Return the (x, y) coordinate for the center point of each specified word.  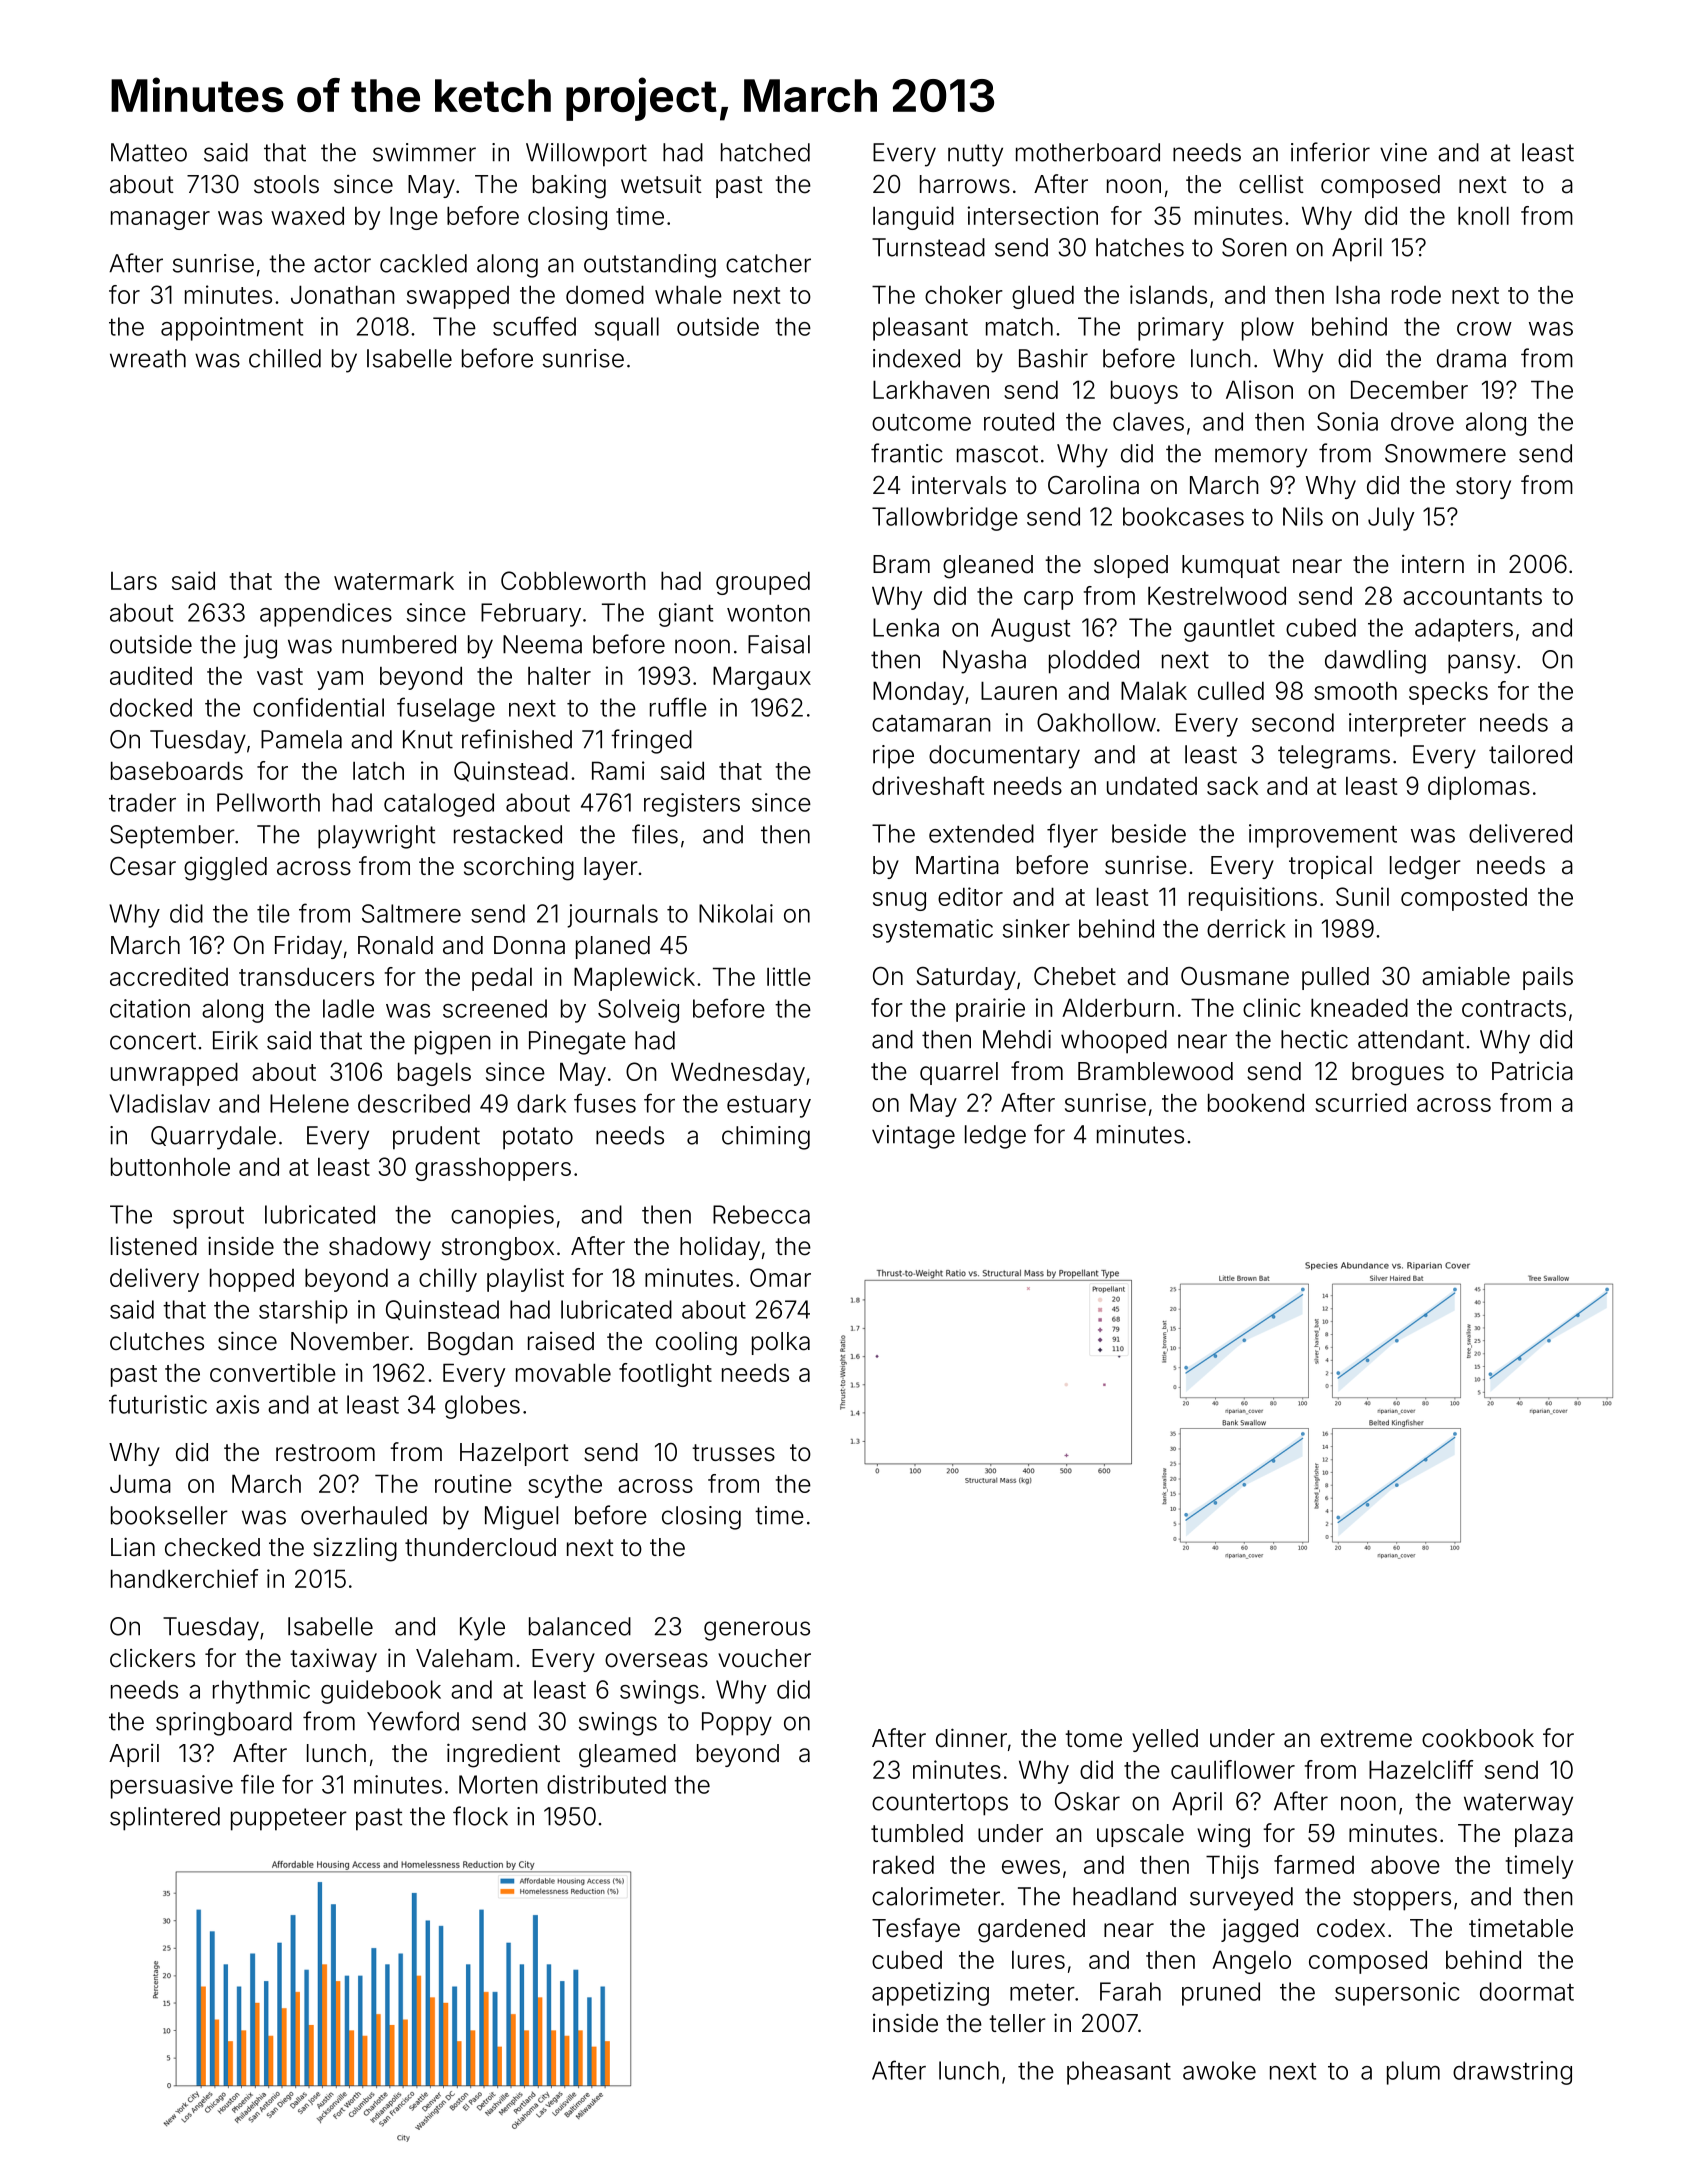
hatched (765, 152)
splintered (165, 1819)
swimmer (424, 152)
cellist (1271, 184)
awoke (1219, 2070)
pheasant (1119, 2073)
